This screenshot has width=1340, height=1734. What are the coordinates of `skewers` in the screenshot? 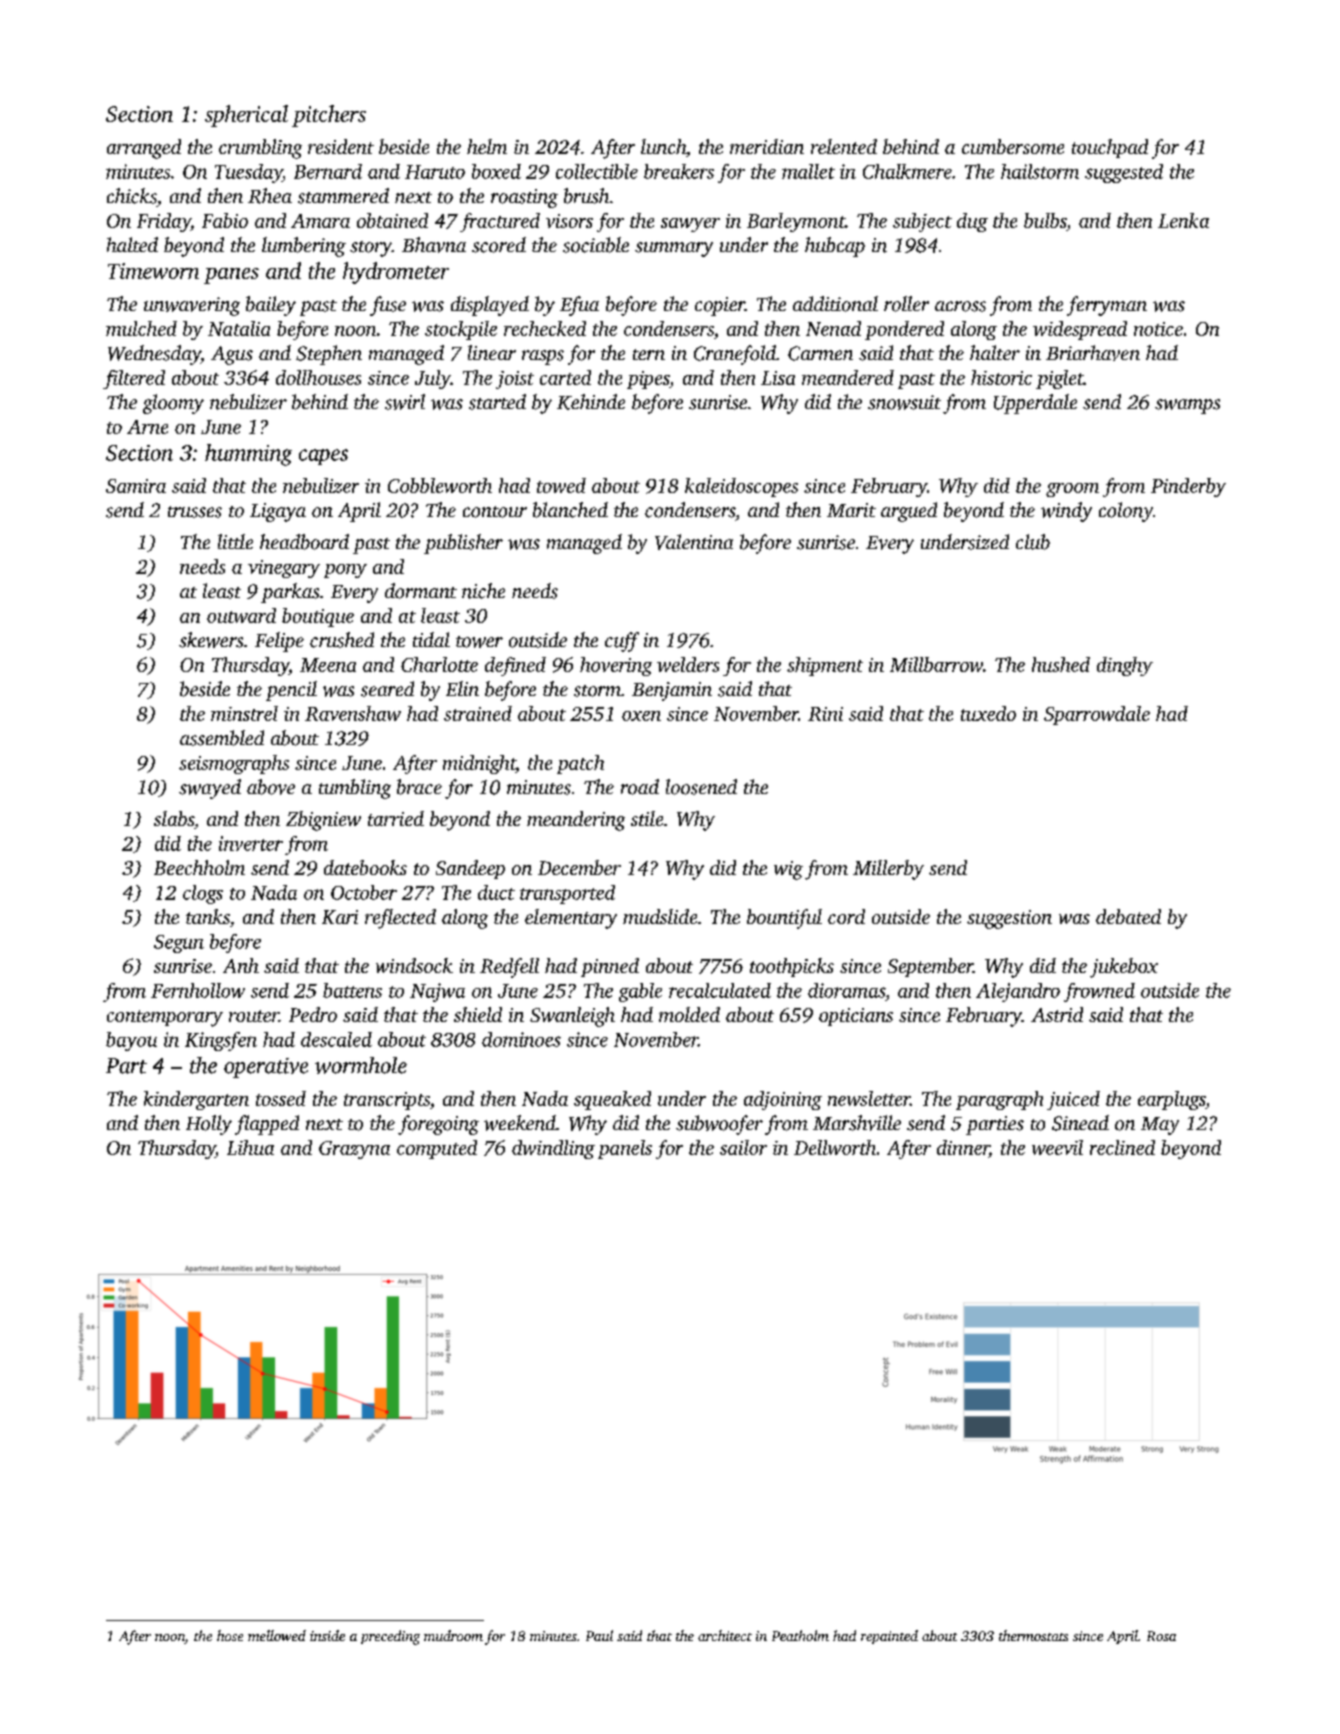 It's located at (211, 640).
